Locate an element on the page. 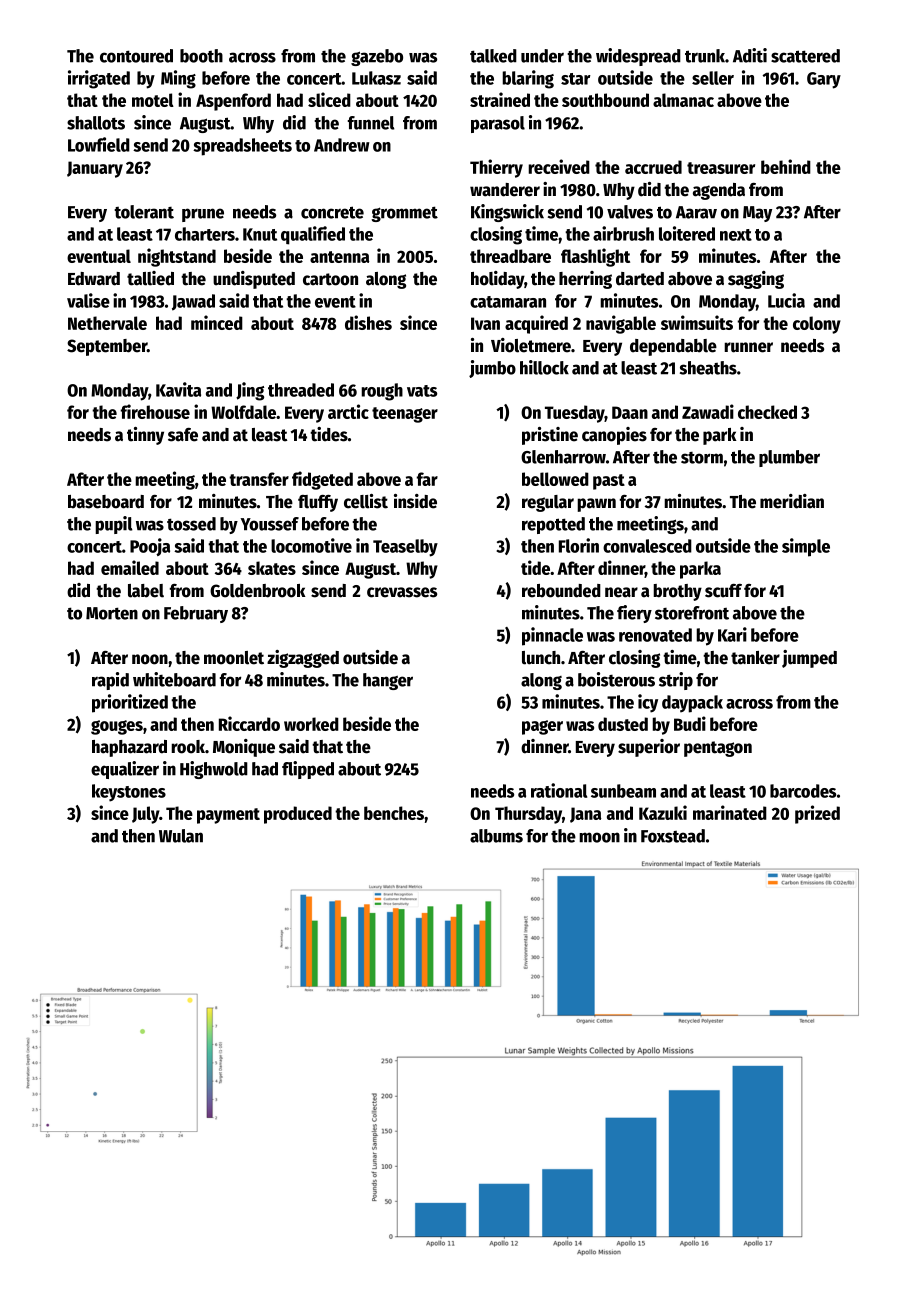 The height and width of the image is (1316, 908). trunk is located at coordinates (705, 56).
